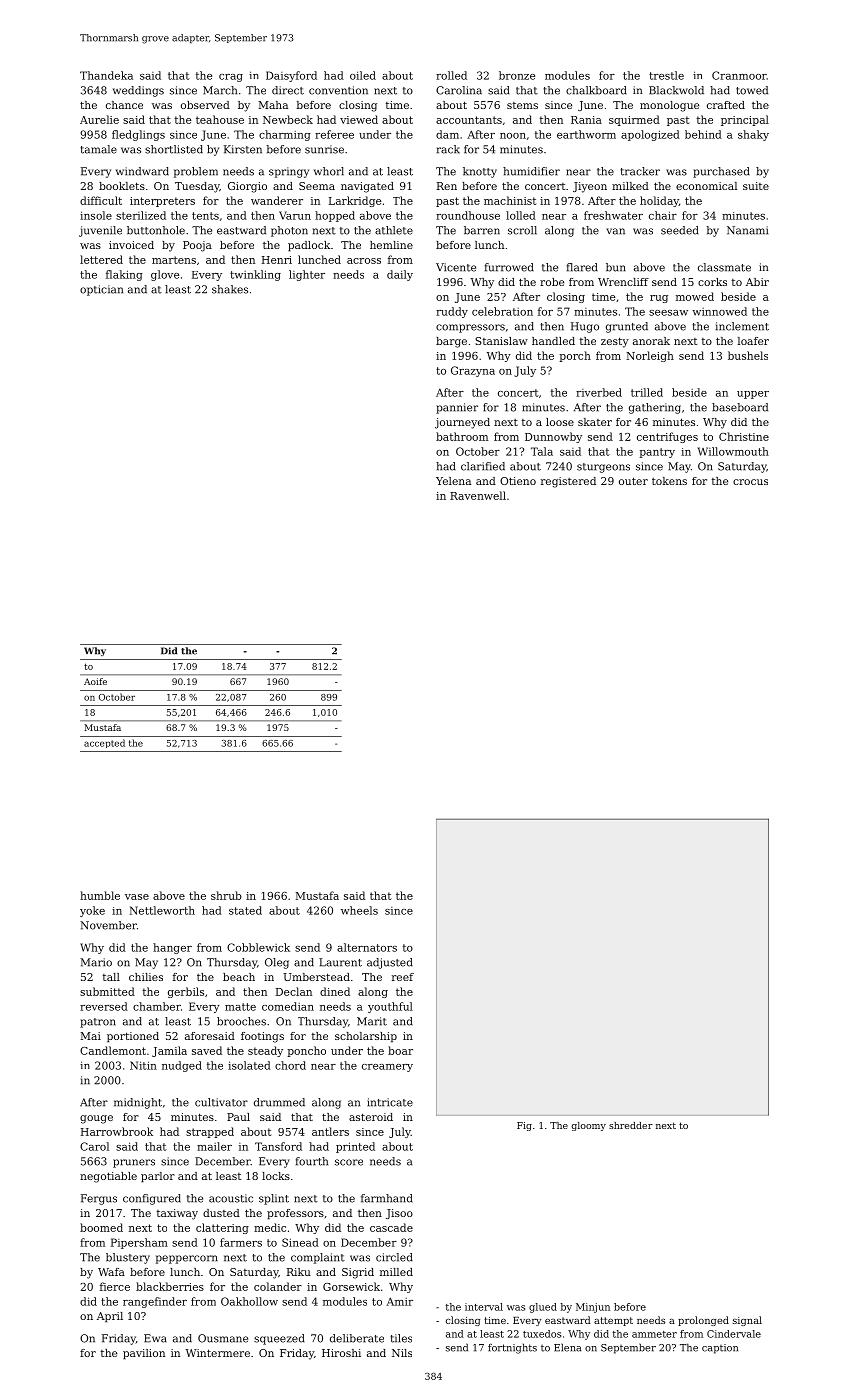  I want to click on fourth, so click(312, 1161).
